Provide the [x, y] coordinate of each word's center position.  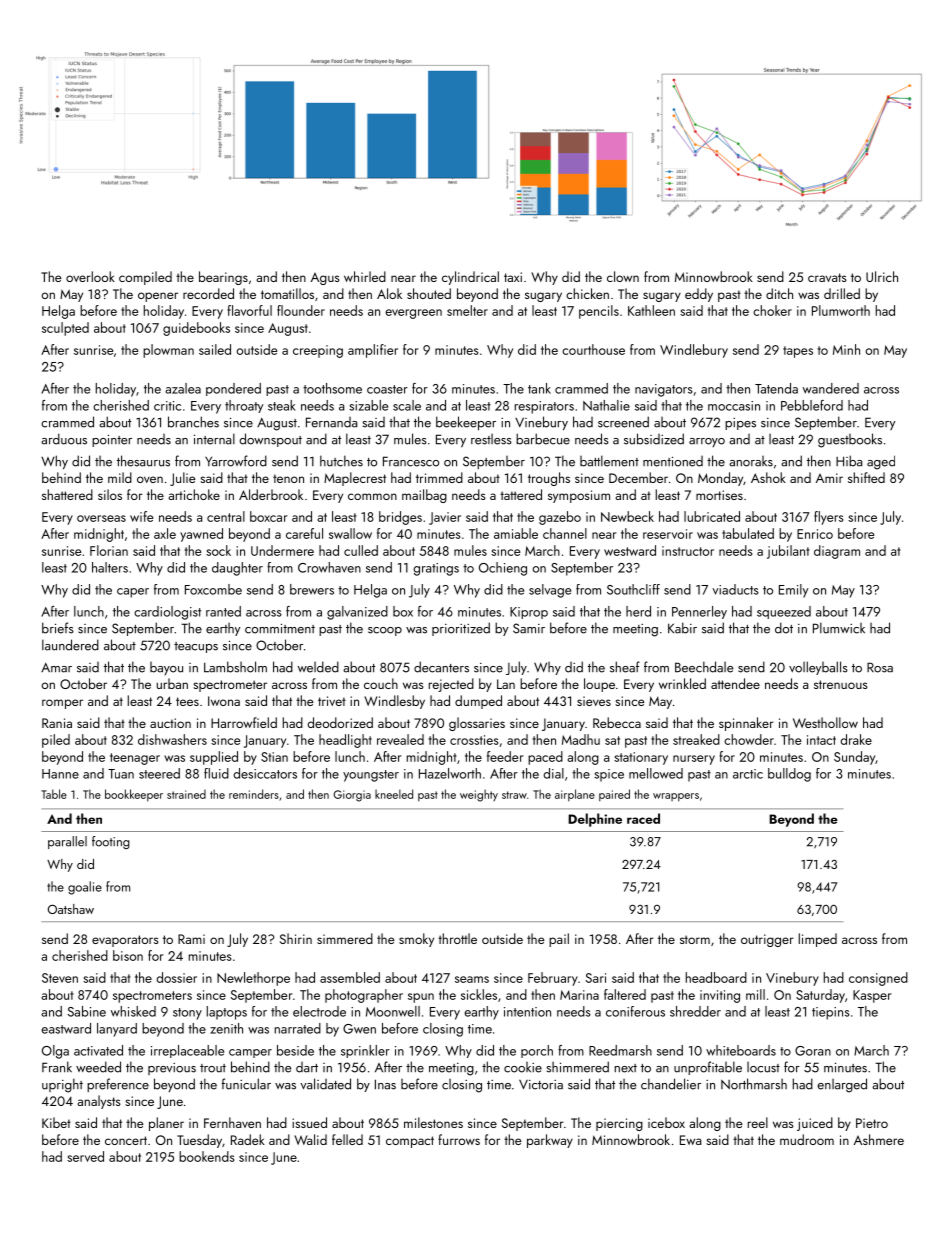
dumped [478, 702]
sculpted [65, 329]
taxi [513, 277]
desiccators [265, 773]
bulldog [789, 775]
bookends [206, 1156]
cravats [827, 277]
